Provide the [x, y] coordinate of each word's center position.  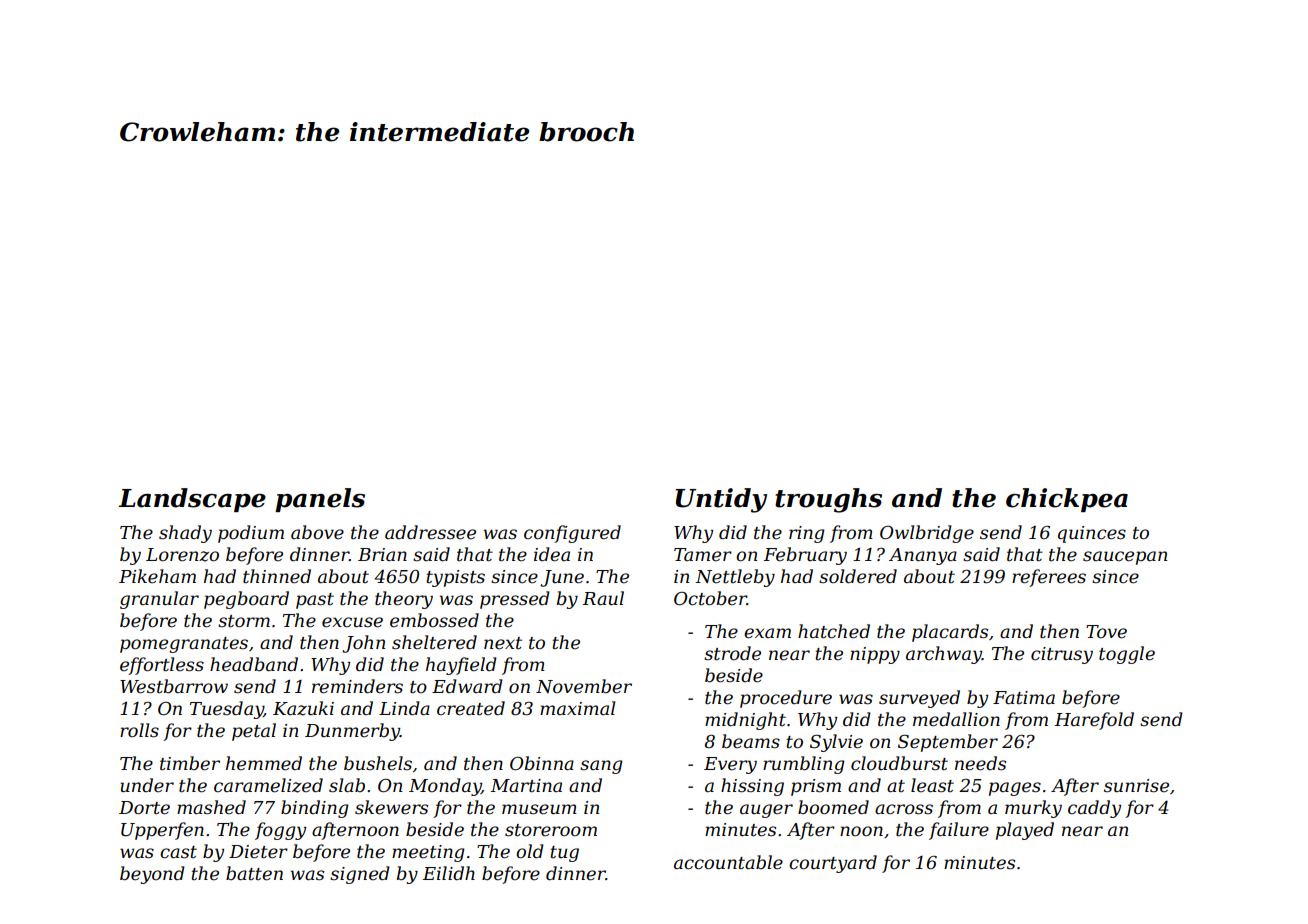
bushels [378, 763]
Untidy [721, 500]
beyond [152, 875]
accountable [728, 862]
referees [1049, 578]
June [562, 578]
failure [959, 831]
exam [767, 633]
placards [950, 633]
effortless [162, 666]
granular [159, 600]
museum [539, 809]
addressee [430, 532]
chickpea [1067, 500]
